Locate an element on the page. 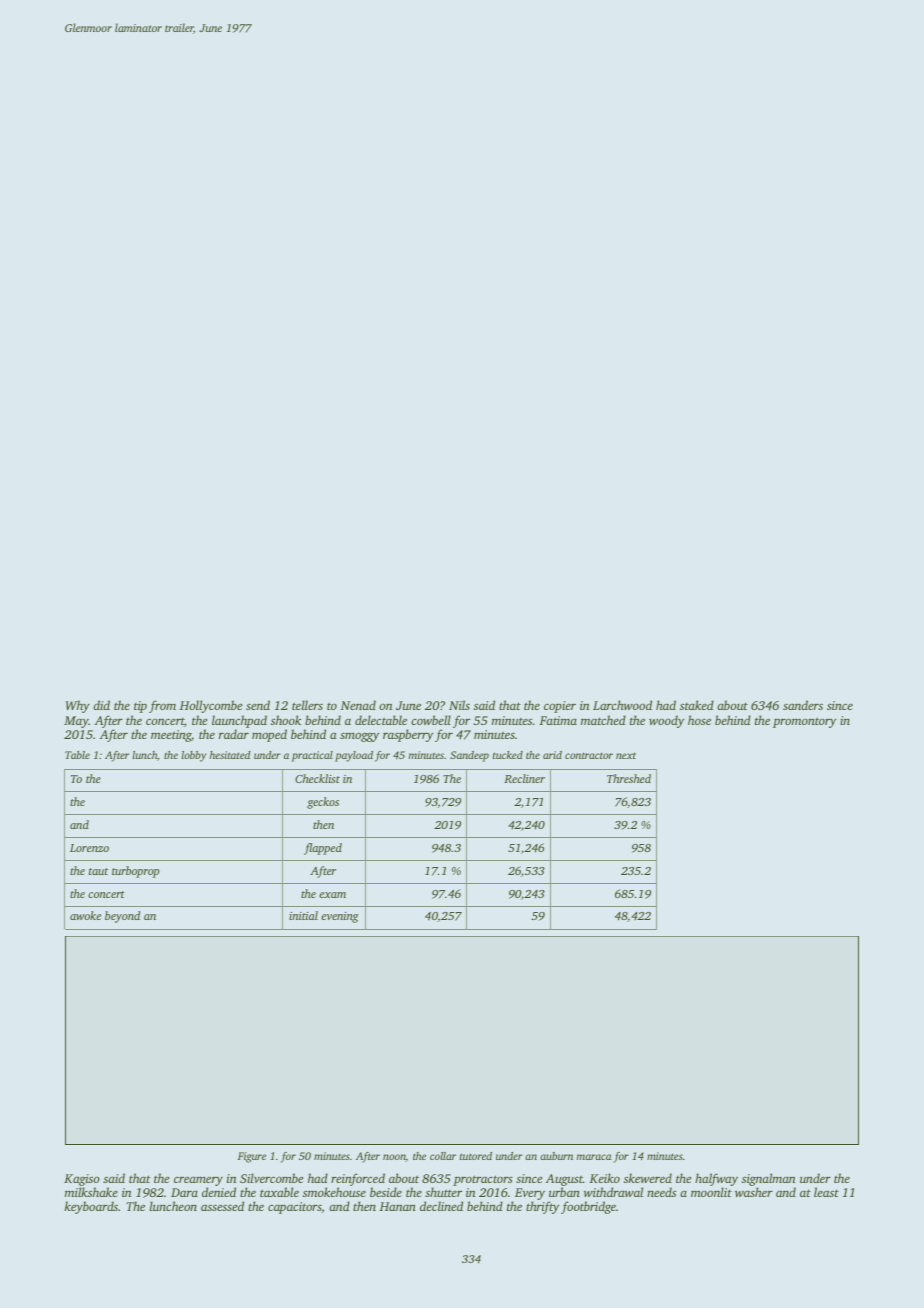 This page has width=924, height=1308. Lorenzo is located at coordinates (89, 848).
